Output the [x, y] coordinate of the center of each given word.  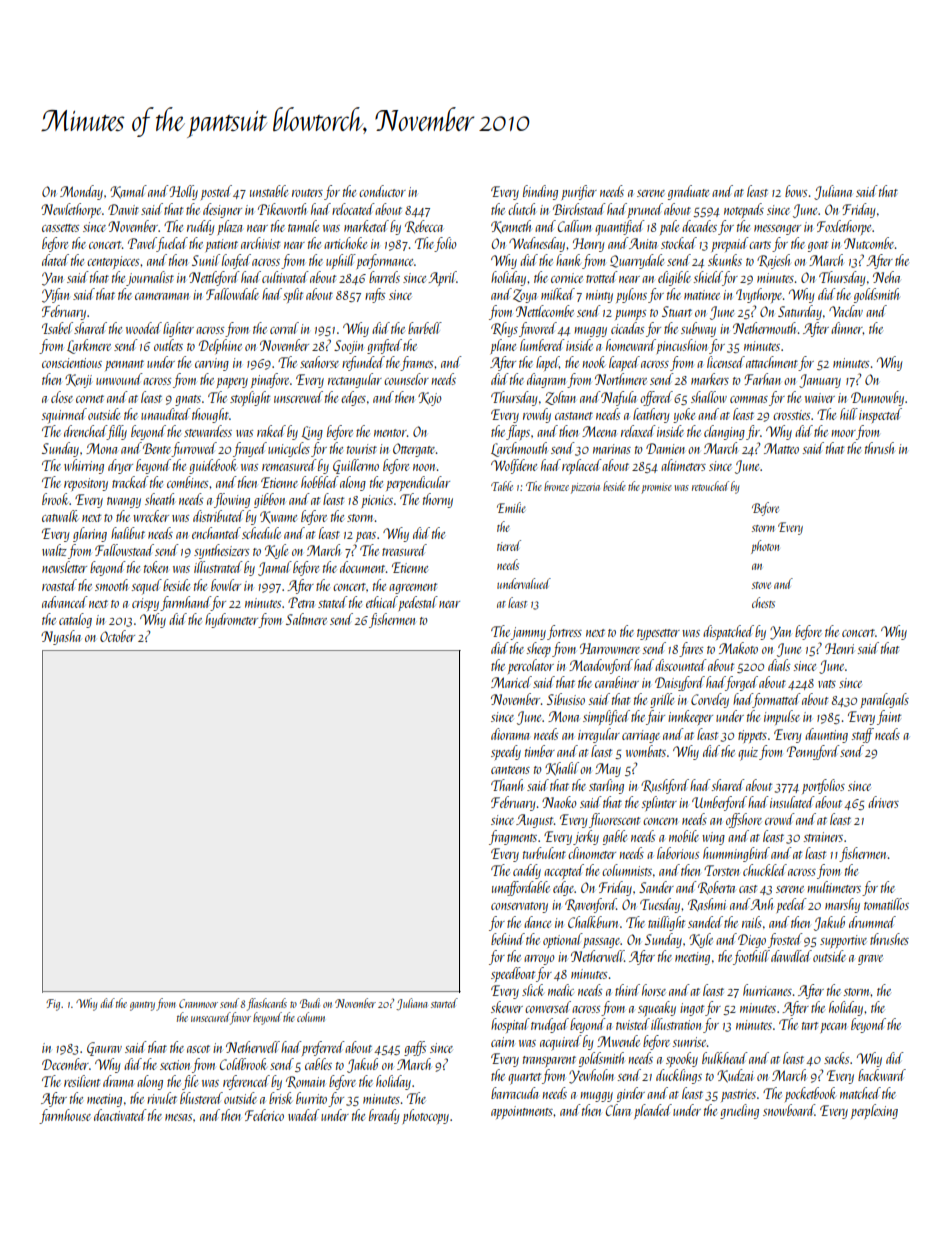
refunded [363, 363]
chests [763, 602]
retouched [710, 486]
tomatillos [886, 904]
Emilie [511, 507]
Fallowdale [232, 294]
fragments [513, 837]
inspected [880, 415]
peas [366, 537]
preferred [323, 1048]
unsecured [210, 1017]
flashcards [267, 1004]
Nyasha [61, 637]
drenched [85, 431]
